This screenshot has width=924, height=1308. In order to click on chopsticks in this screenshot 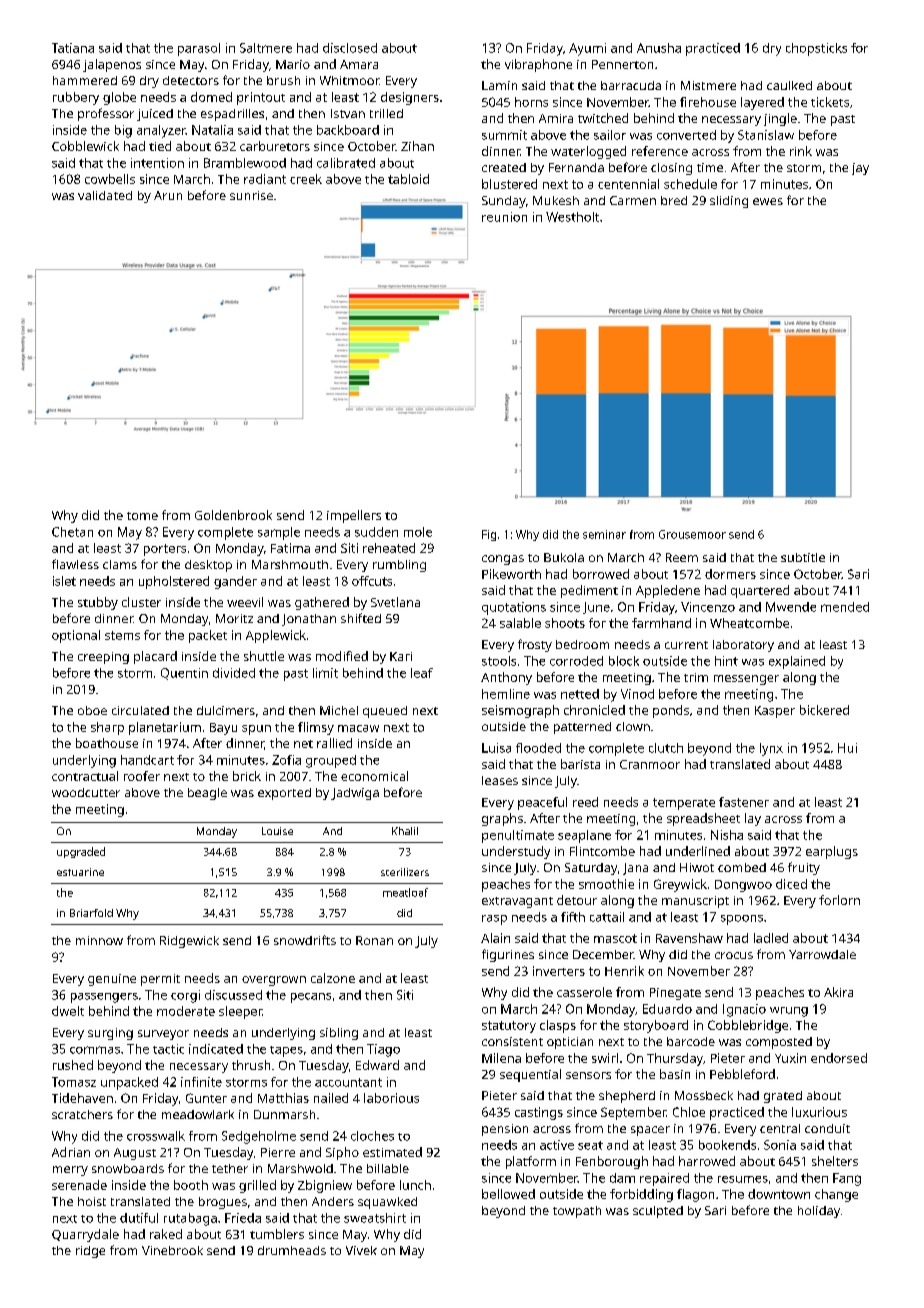, I will do `click(816, 49)`.
